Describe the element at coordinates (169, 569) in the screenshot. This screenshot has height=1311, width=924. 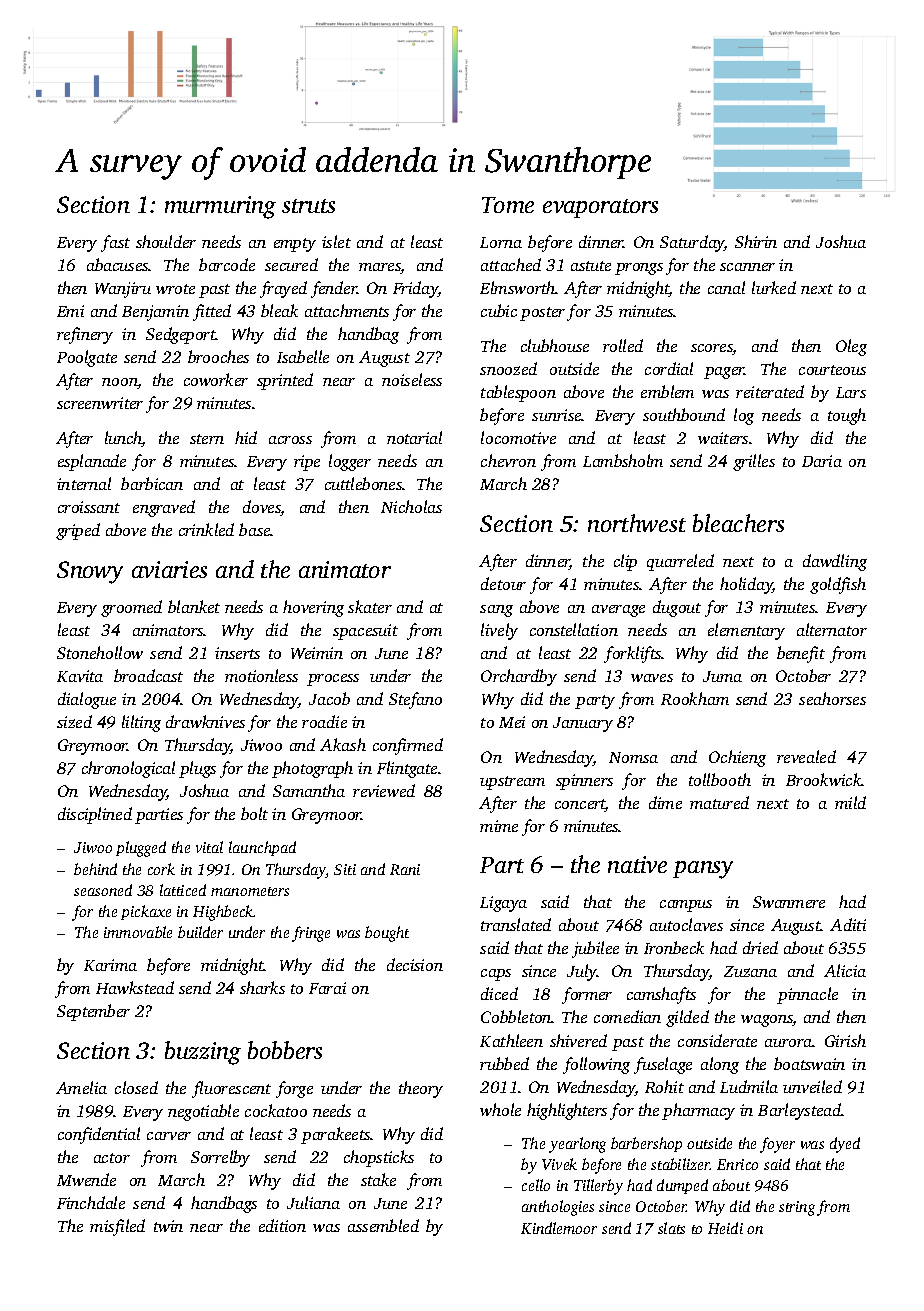
I see `aviaries` at that location.
